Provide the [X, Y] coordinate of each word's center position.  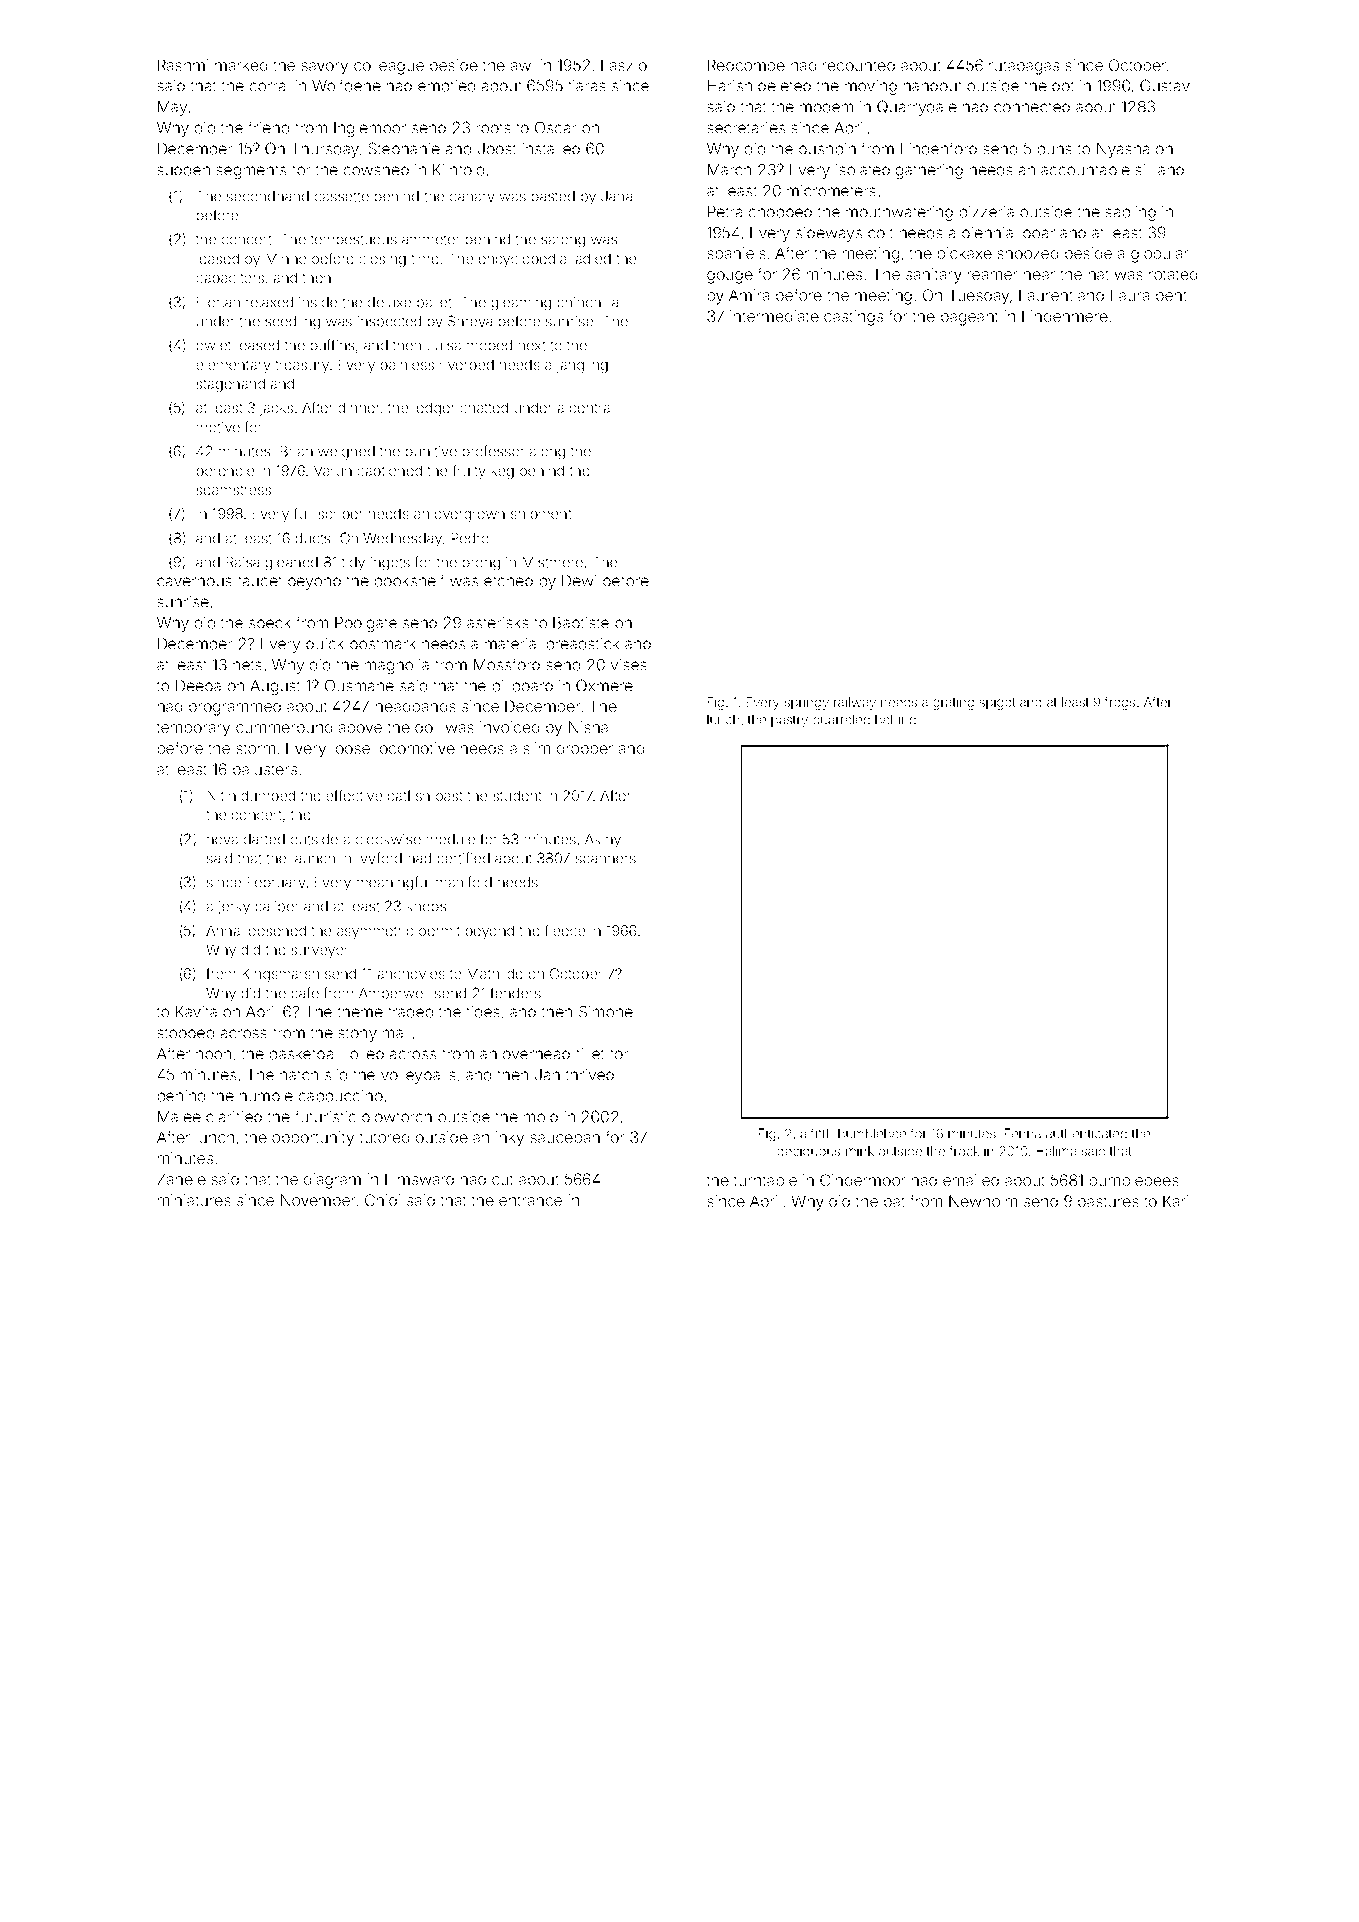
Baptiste [581, 624]
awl [522, 65]
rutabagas [1024, 67]
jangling [582, 366]
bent [1171, 295]
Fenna [1023, 1133]
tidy [353, 564]
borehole [225, 471]
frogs [1120, 703]
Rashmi [183, 65]
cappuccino [341, 1097]
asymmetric [375, 932]
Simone [606, 1011]
